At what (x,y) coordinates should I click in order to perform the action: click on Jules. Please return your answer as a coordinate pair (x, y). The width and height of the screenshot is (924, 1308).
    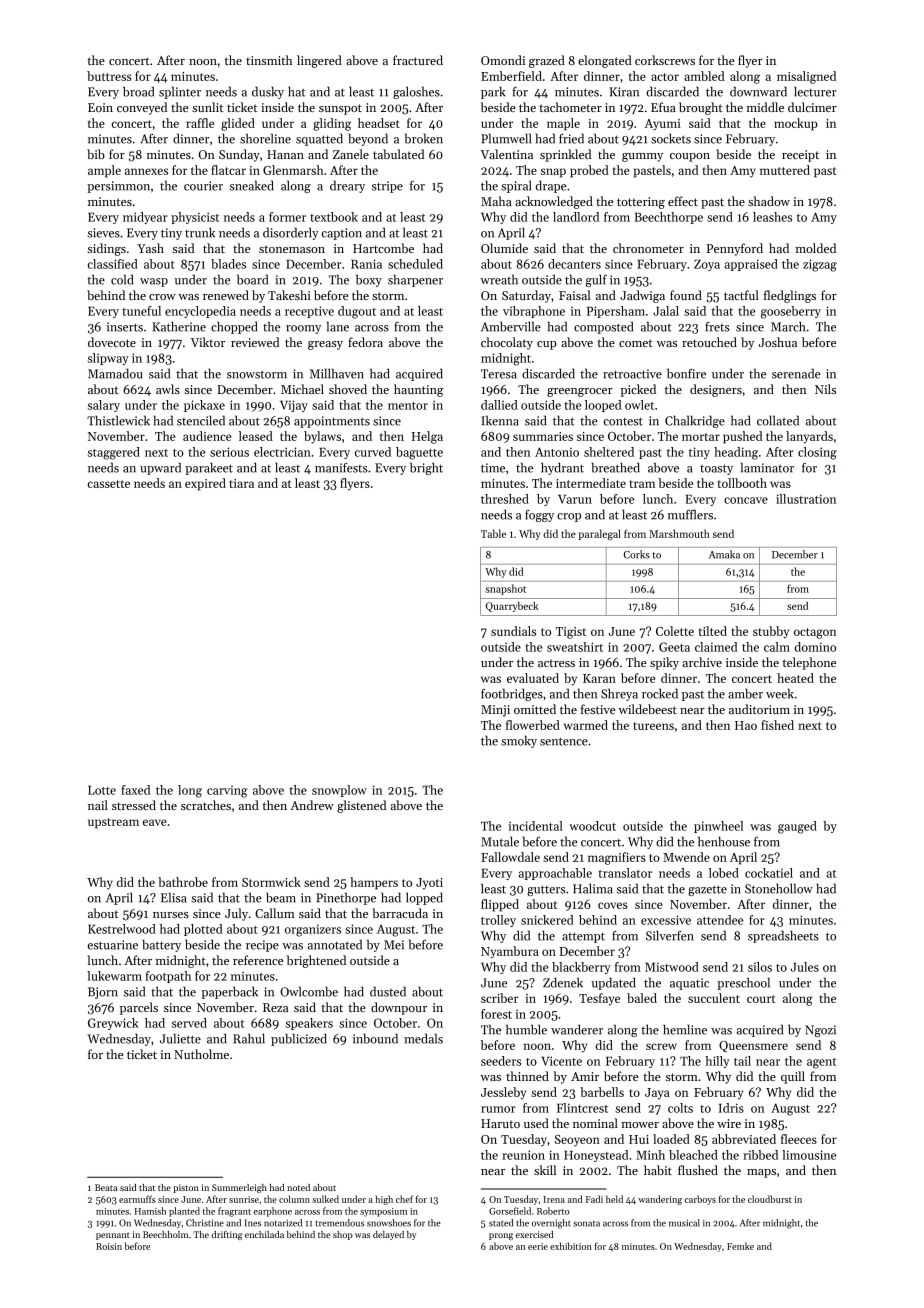
    Looking at the image, I should click on (805, 967).
